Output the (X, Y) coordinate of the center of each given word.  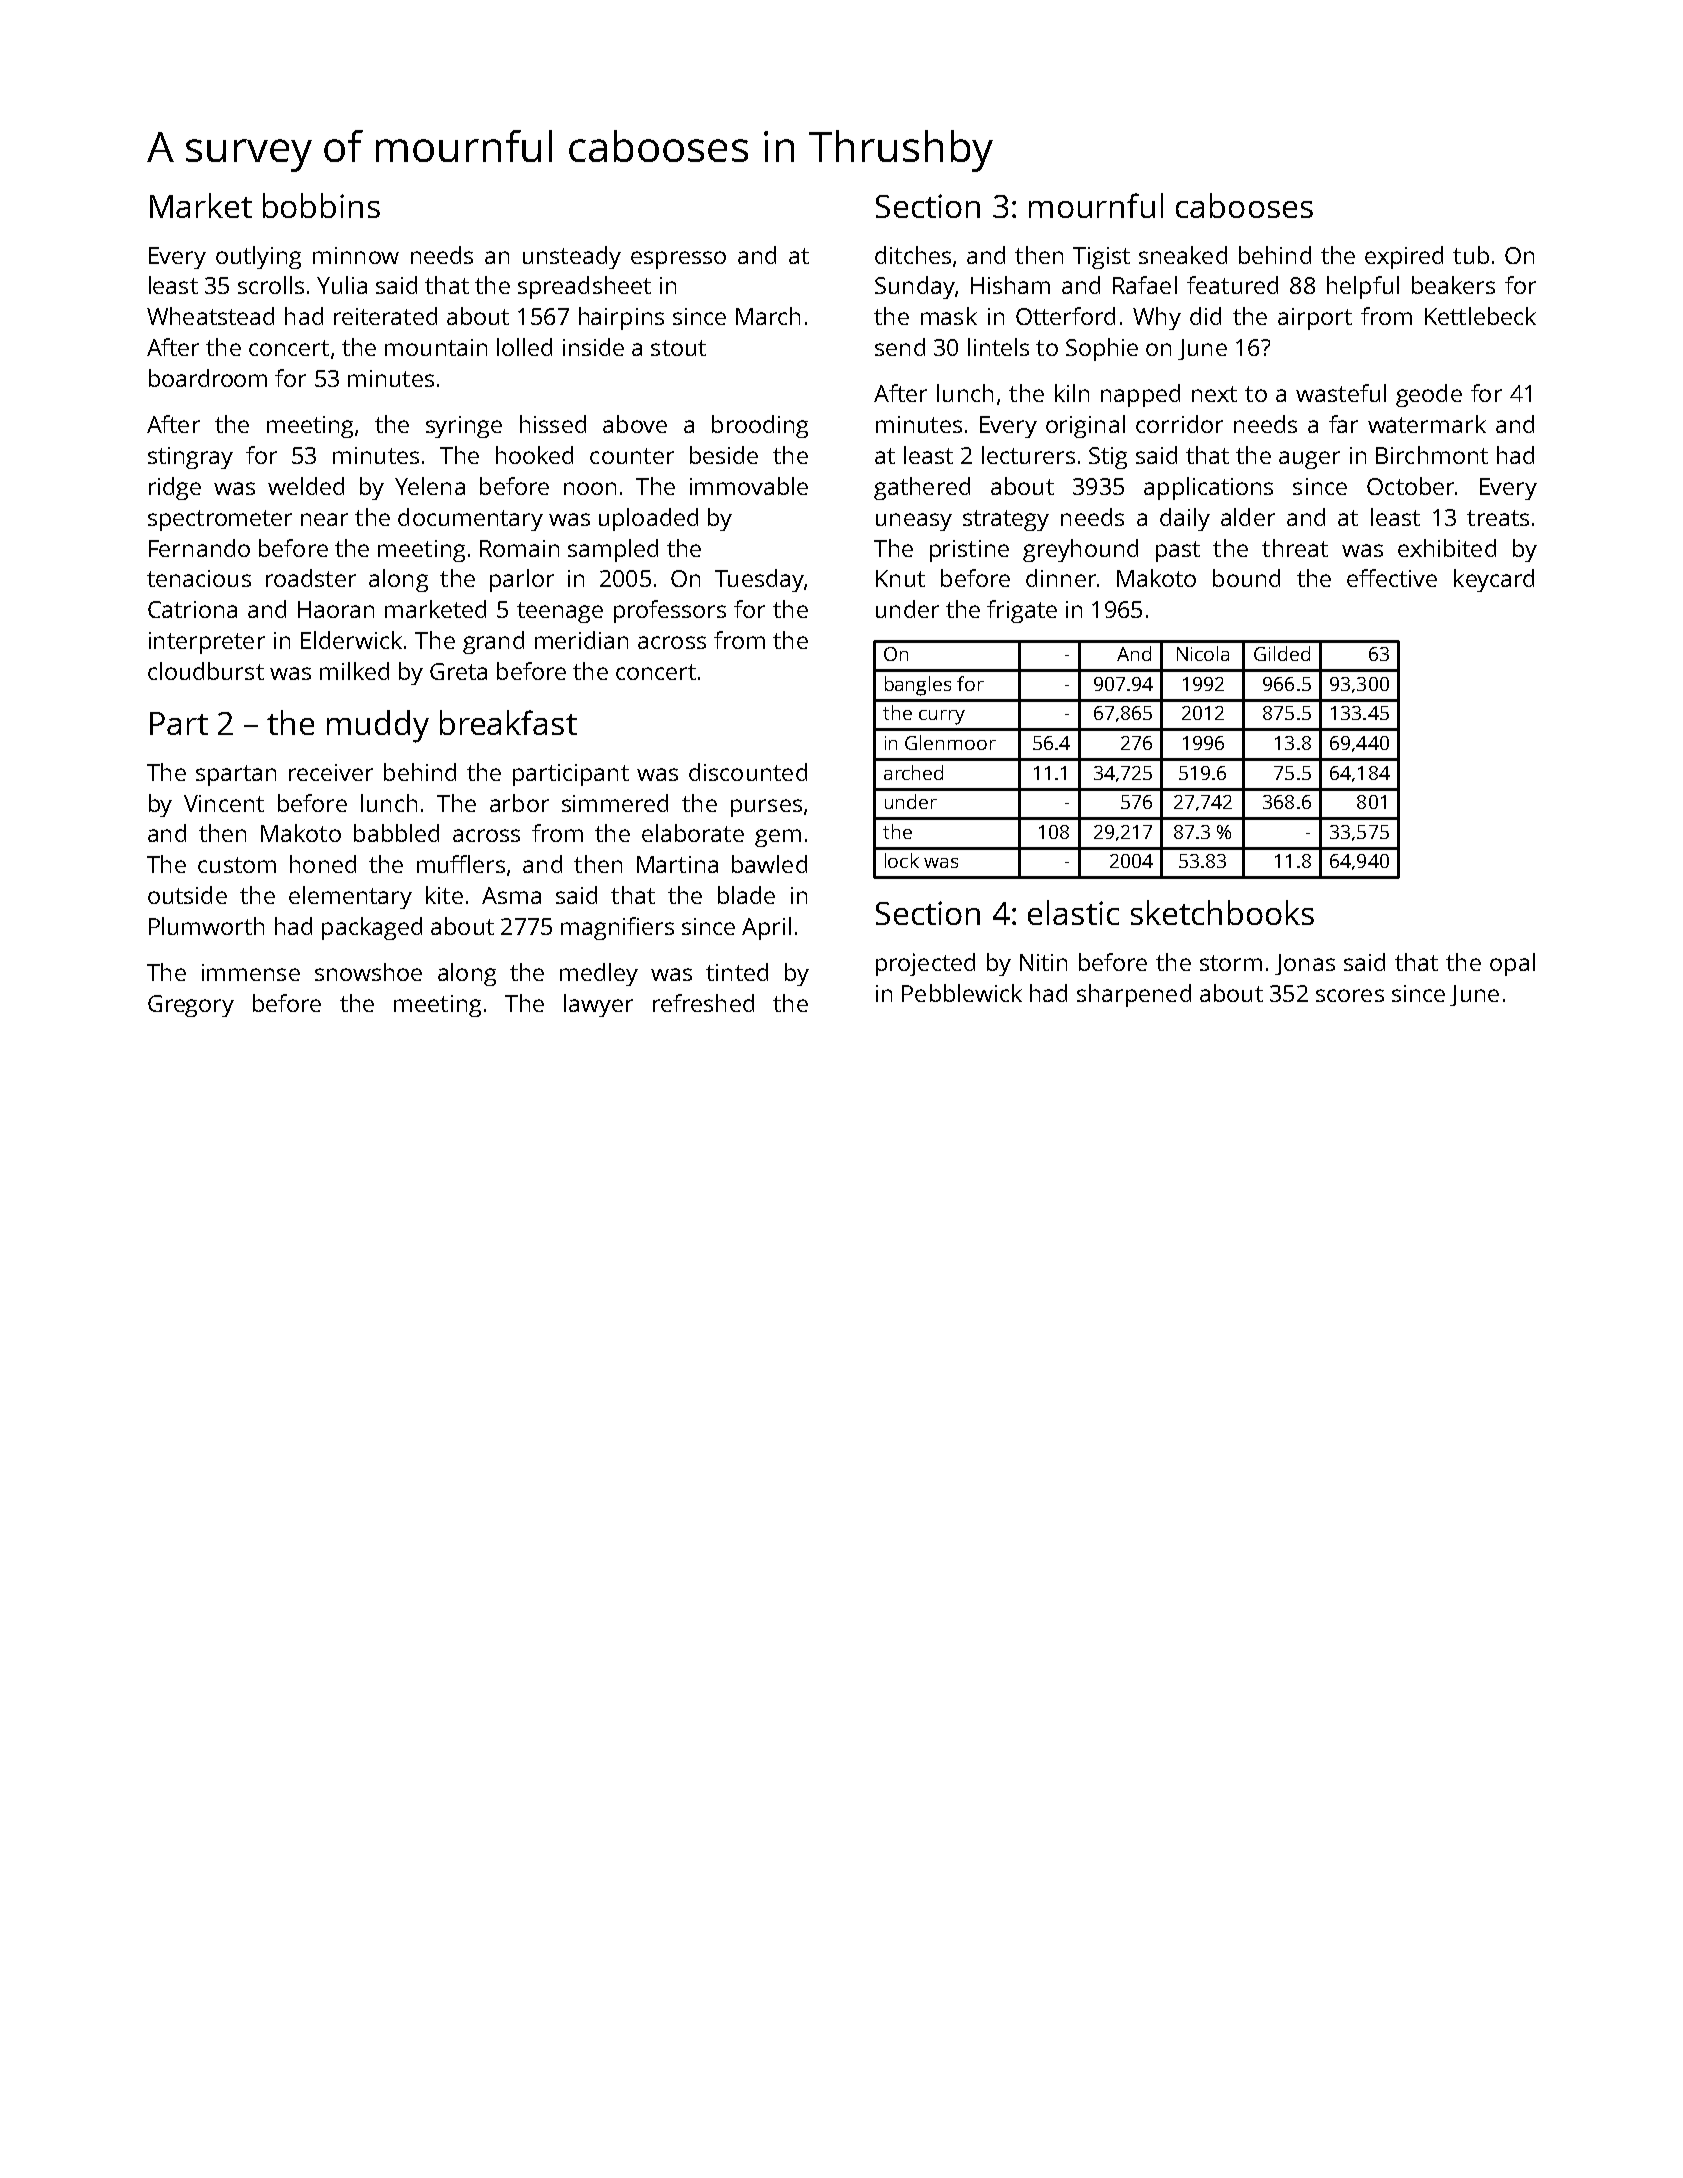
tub (1471, 255)
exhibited (1447, 548)
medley (599, 974)
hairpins (621, 318)
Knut (900, 578)
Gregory (191, 1006)
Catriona (192, 609)
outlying (258, 257)
